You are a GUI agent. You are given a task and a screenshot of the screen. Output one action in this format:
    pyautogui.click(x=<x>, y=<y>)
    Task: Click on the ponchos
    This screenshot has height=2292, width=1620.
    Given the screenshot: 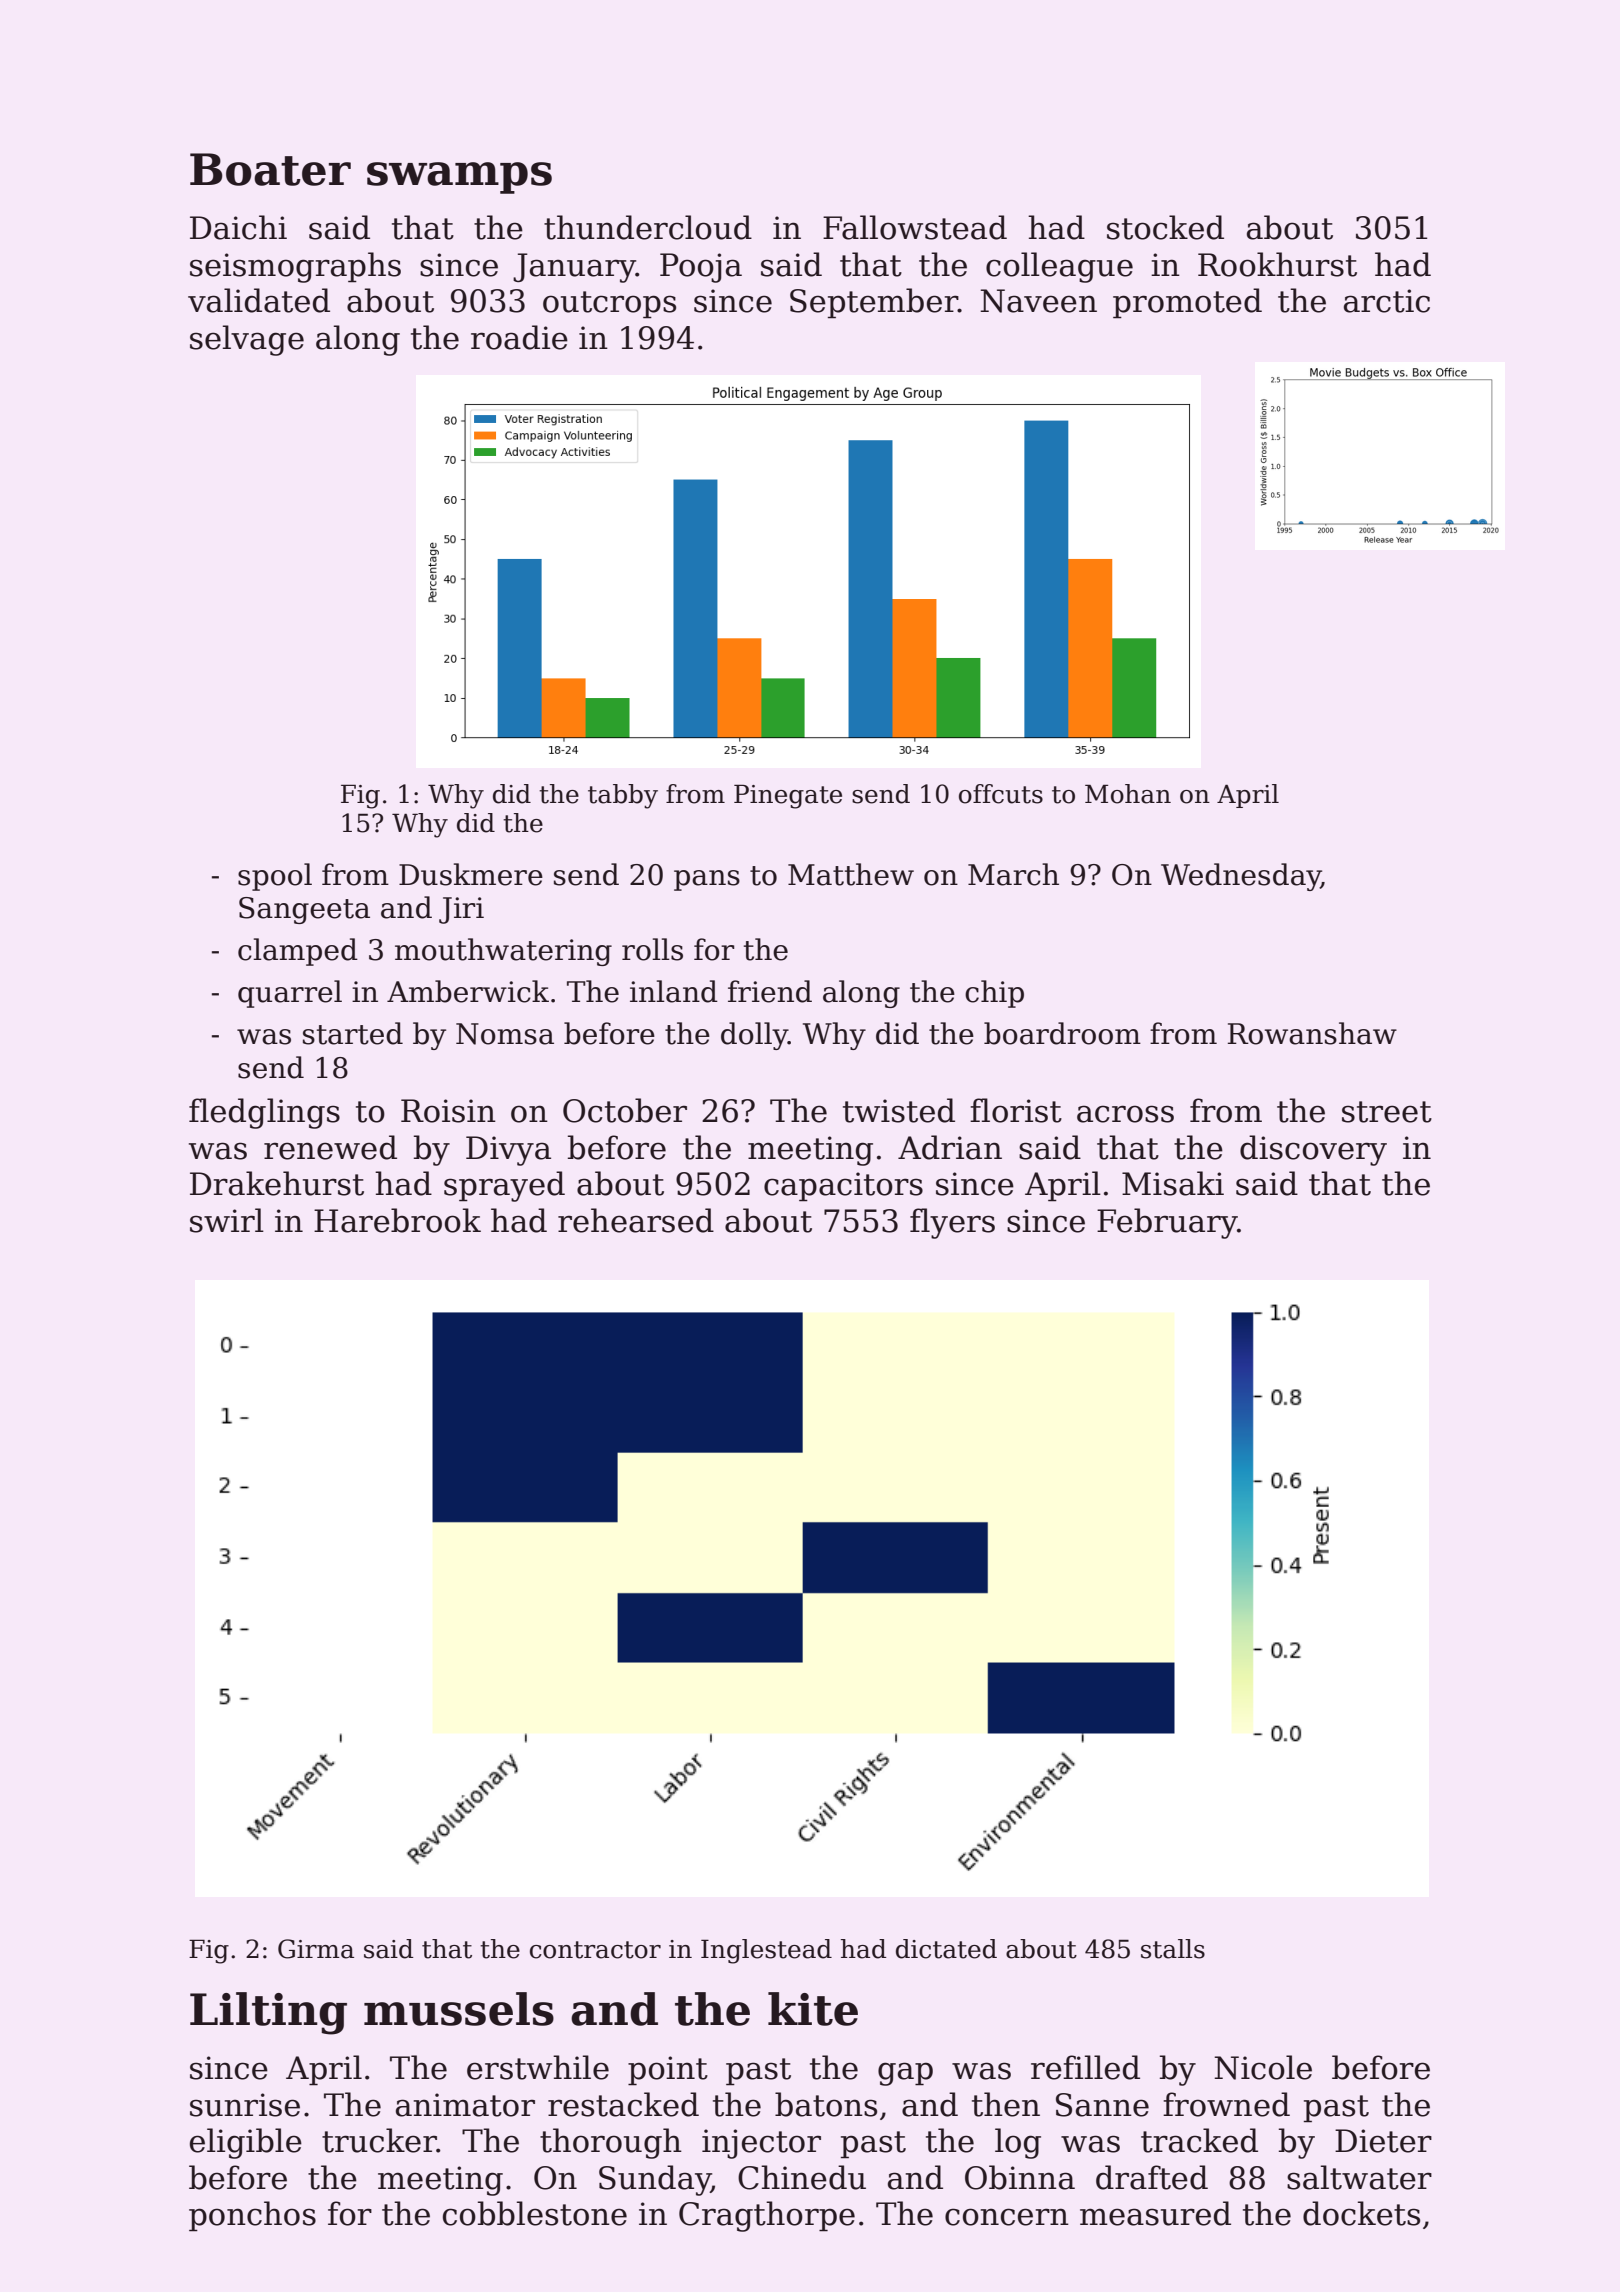 What is the action you would take?
    pyautogui.click(x=252, y=2216)
